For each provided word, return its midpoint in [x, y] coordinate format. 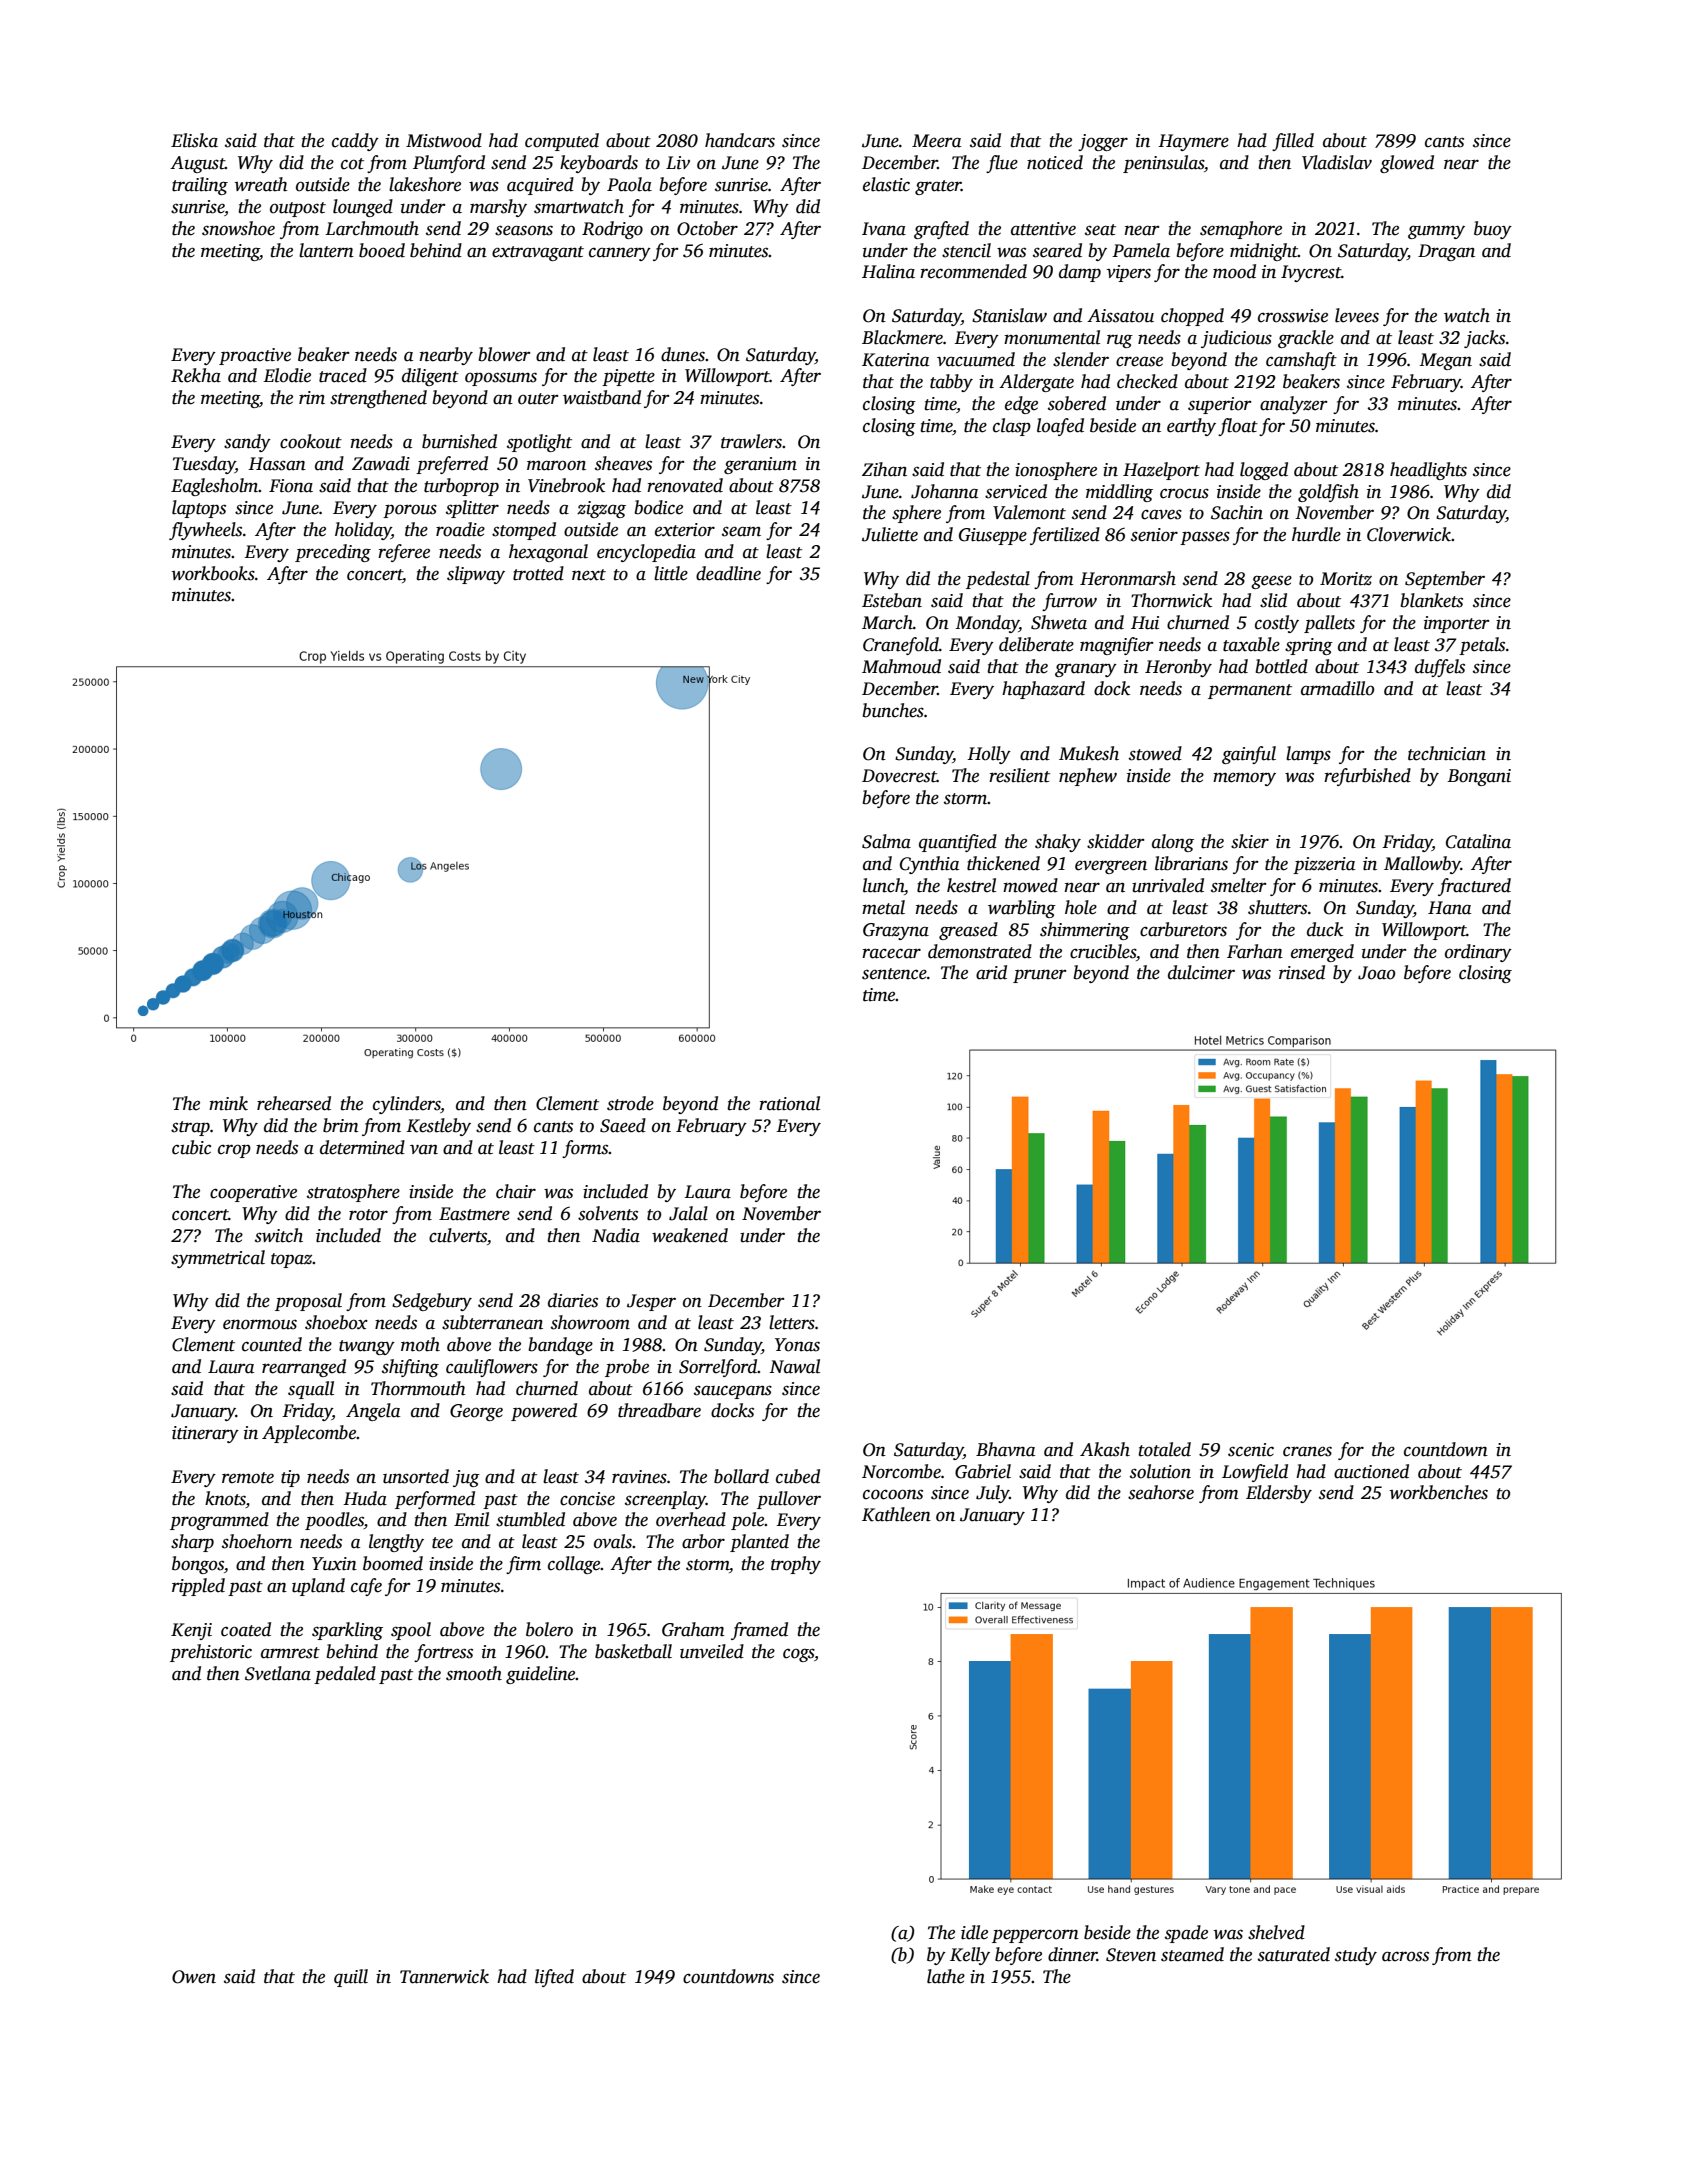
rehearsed [294, 1103]
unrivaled [1168, 885]
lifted [554, 1978]
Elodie [287, 375]
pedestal [998, 580]
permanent [1250, 691]
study [1356, 1956]
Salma [886, 841]
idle [974, 1932]
